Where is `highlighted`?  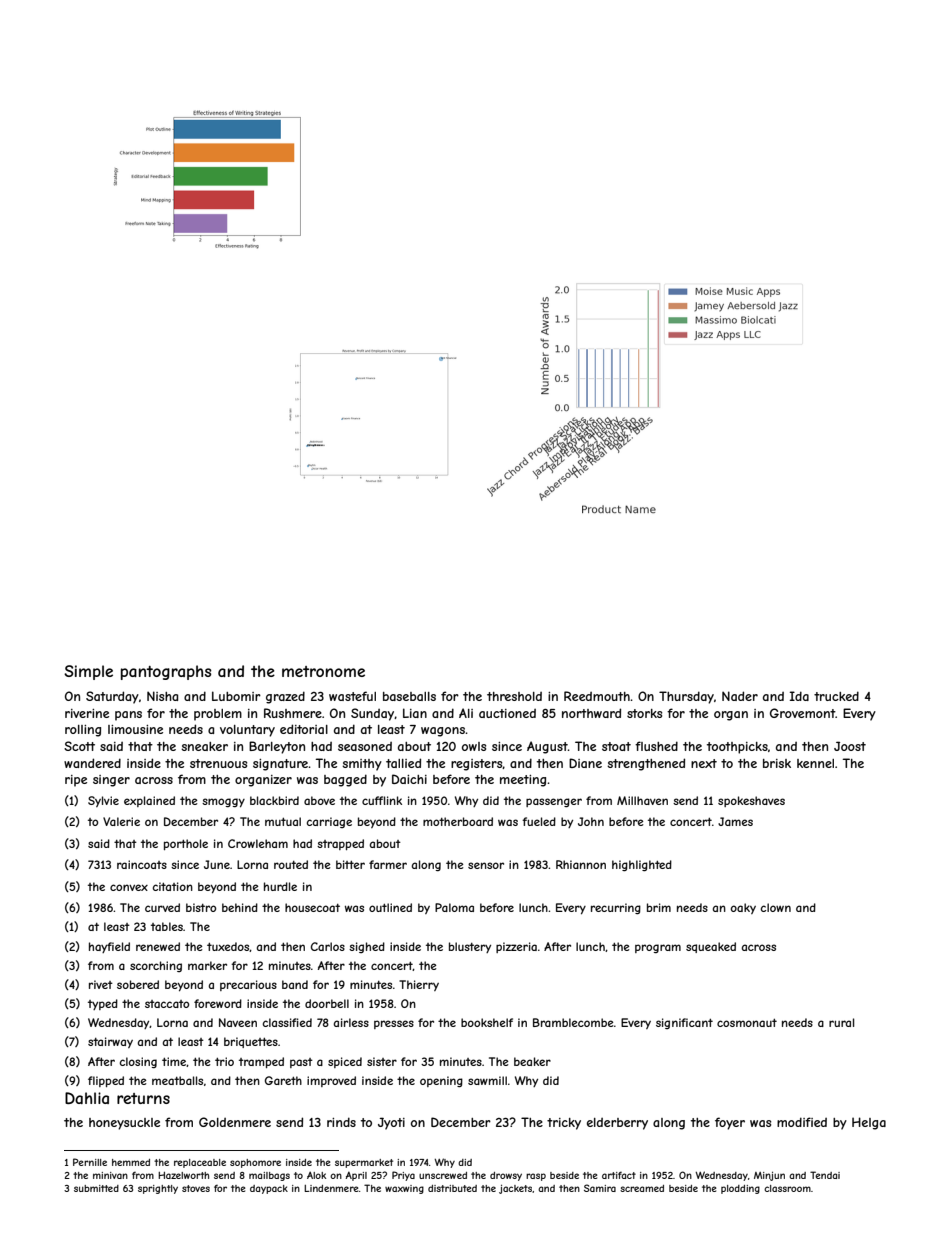
highlighted is located at coordinates (642, 865).
